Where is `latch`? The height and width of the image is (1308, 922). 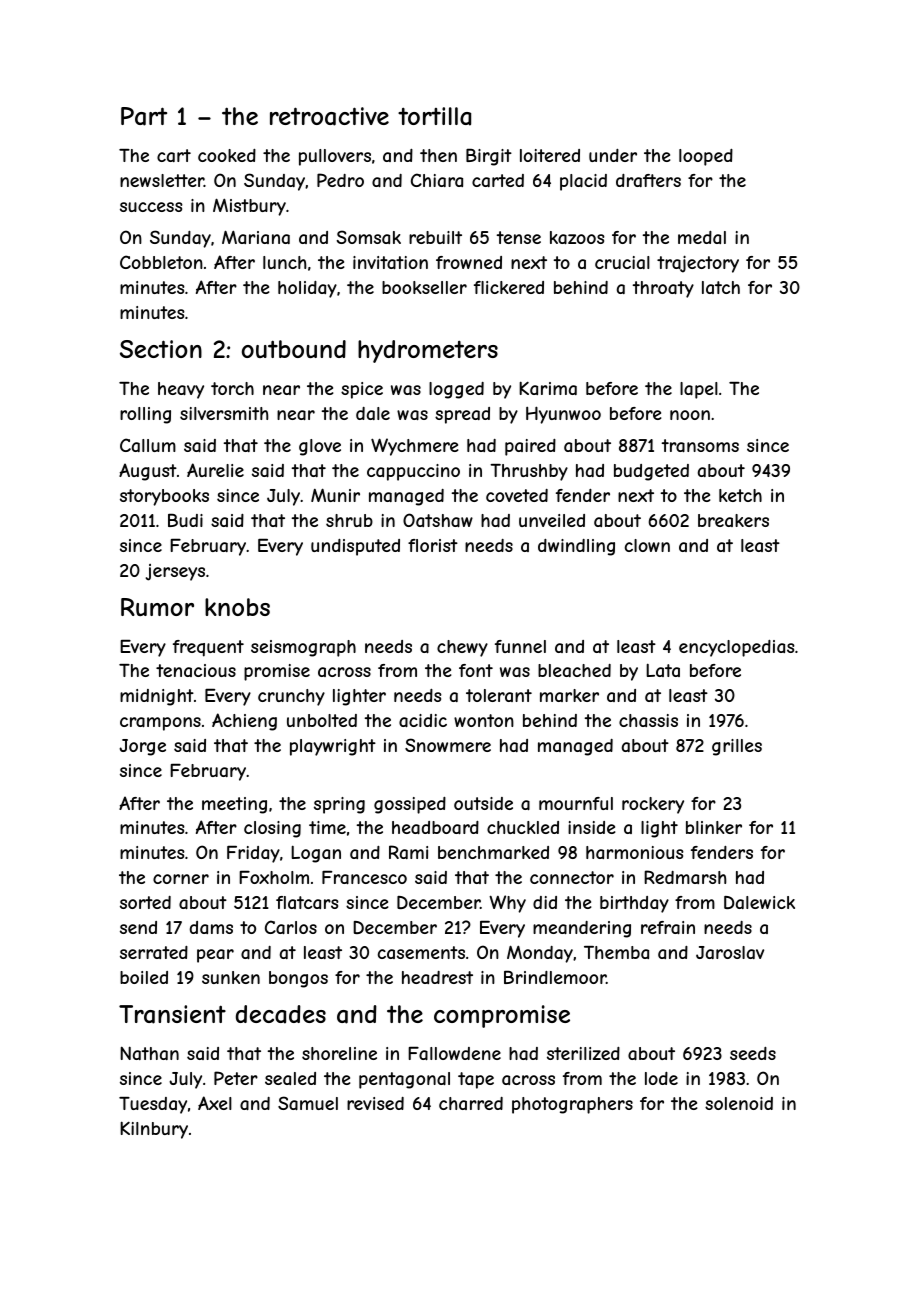
latch is located at coordinates (721, 287).
